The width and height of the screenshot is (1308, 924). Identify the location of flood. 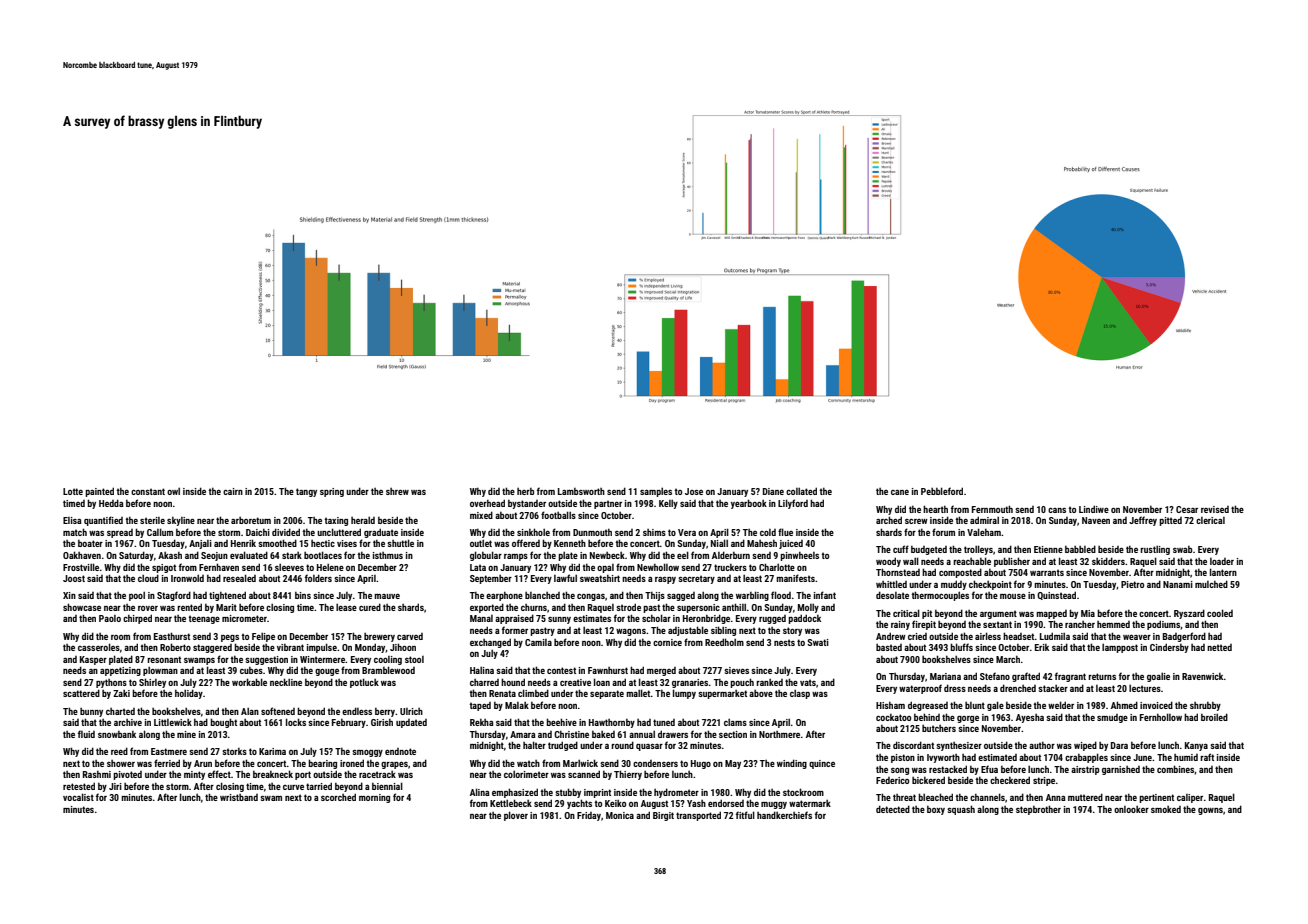
(781, 595).
